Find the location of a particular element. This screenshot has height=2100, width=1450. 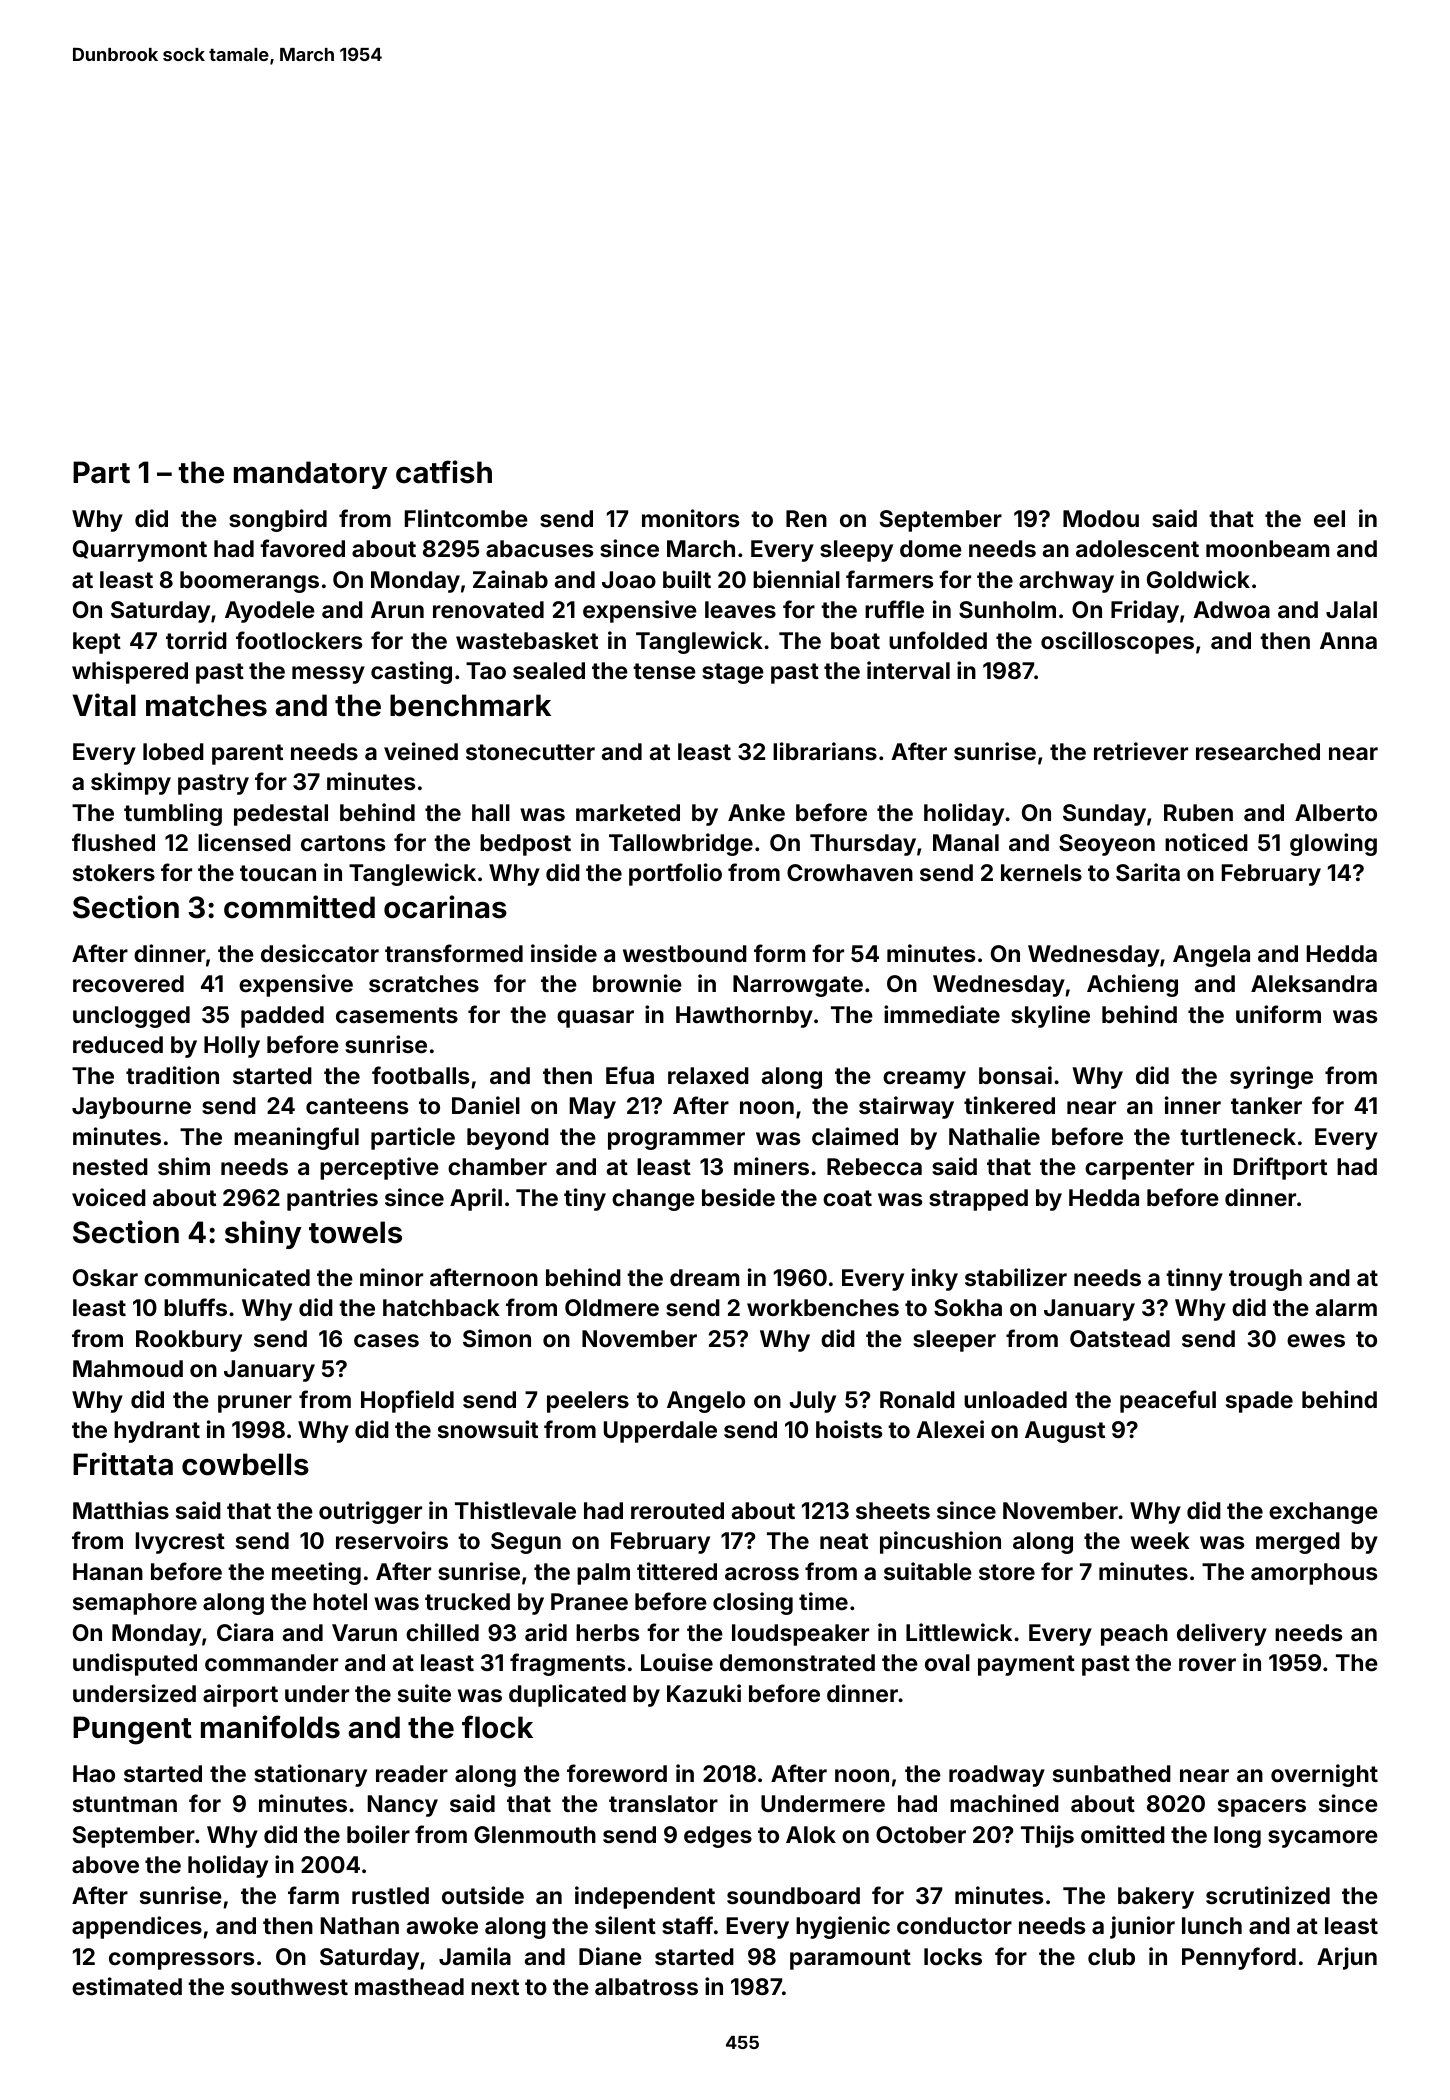

Quarrymont is located at coordinates (140, 551).
